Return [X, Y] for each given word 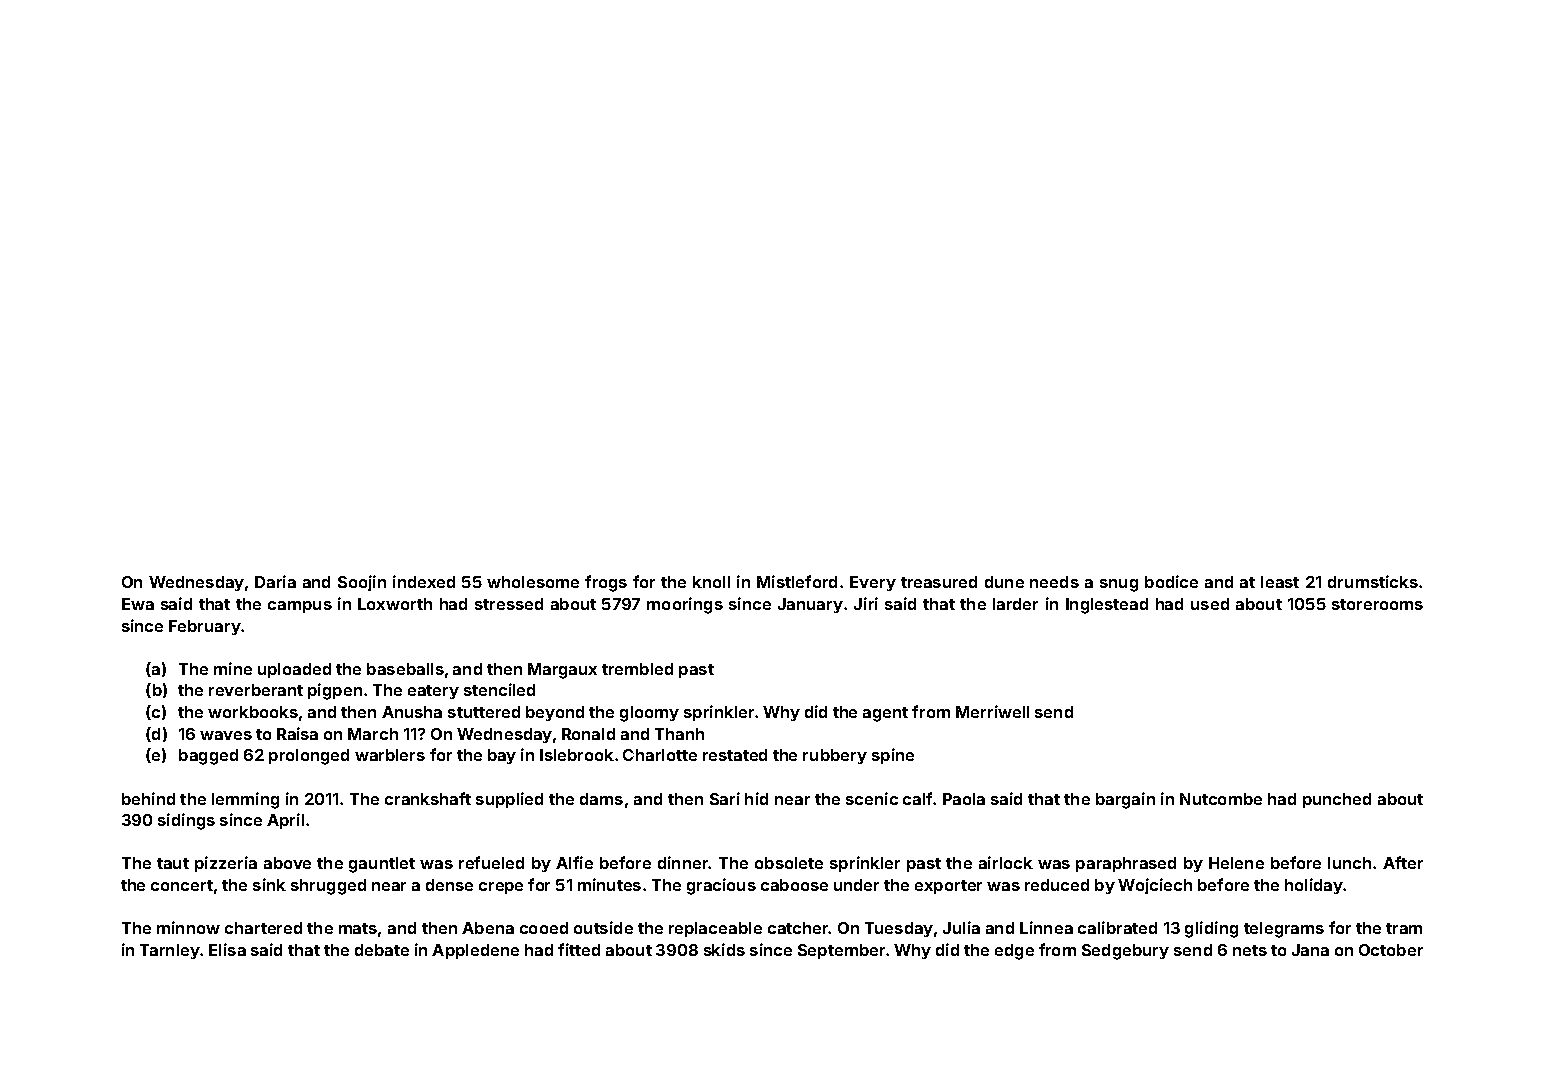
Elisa [227, 949]
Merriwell [992, 711]
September [841, 951]
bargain [1125, 800]
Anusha [412, 712]
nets [1250, 950]
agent [885, 714]
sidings [186, 821]
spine [893, 756]
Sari [725, 798]
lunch [1349, 863]
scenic [872, 798]
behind [148, 798]
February [205, 627]
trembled [637, 669]
